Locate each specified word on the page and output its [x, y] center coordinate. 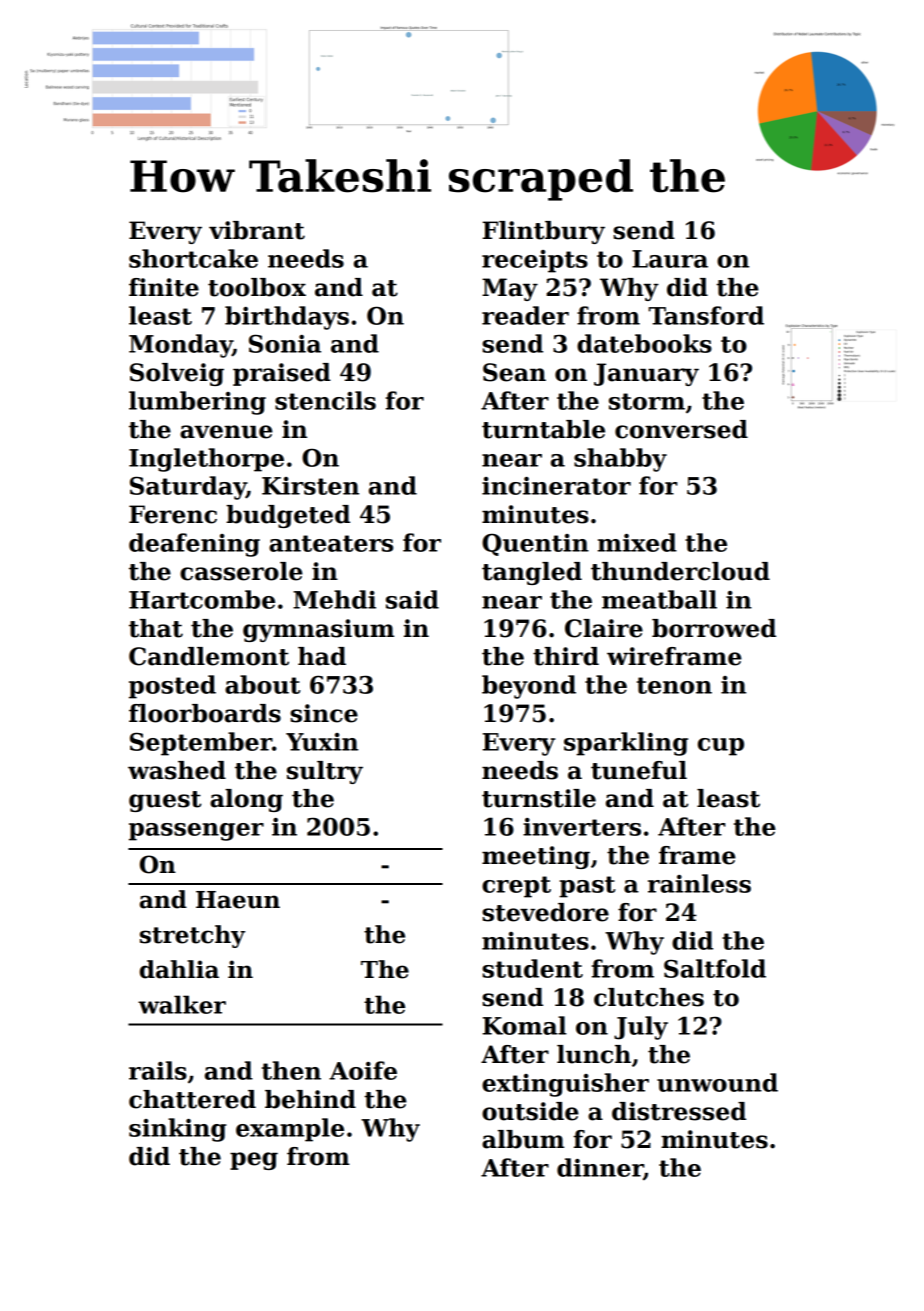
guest [165, 801]
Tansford [706, 315]
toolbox [257, 287]
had [322, 656]
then [291, 1070]
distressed [679, 1111]
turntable [543, 429]
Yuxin [322, 742]
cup [721, 747]
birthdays [287, 318]
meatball [659, 599]
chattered [192, 1099]
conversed [681, 429]
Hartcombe [202, 599]
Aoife [363, 1070]
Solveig [177, 374]
